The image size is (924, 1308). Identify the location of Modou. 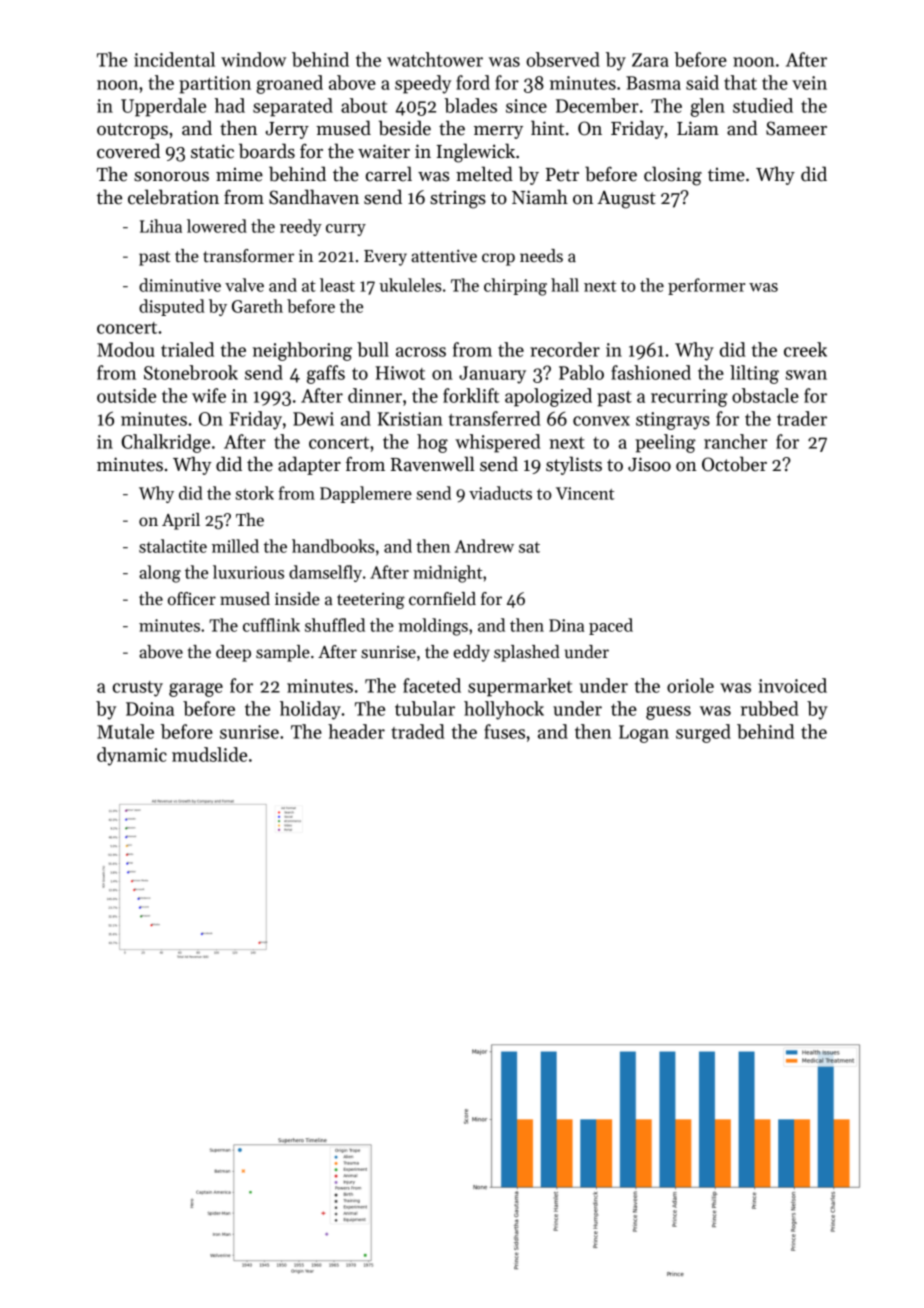
(126, 349).
